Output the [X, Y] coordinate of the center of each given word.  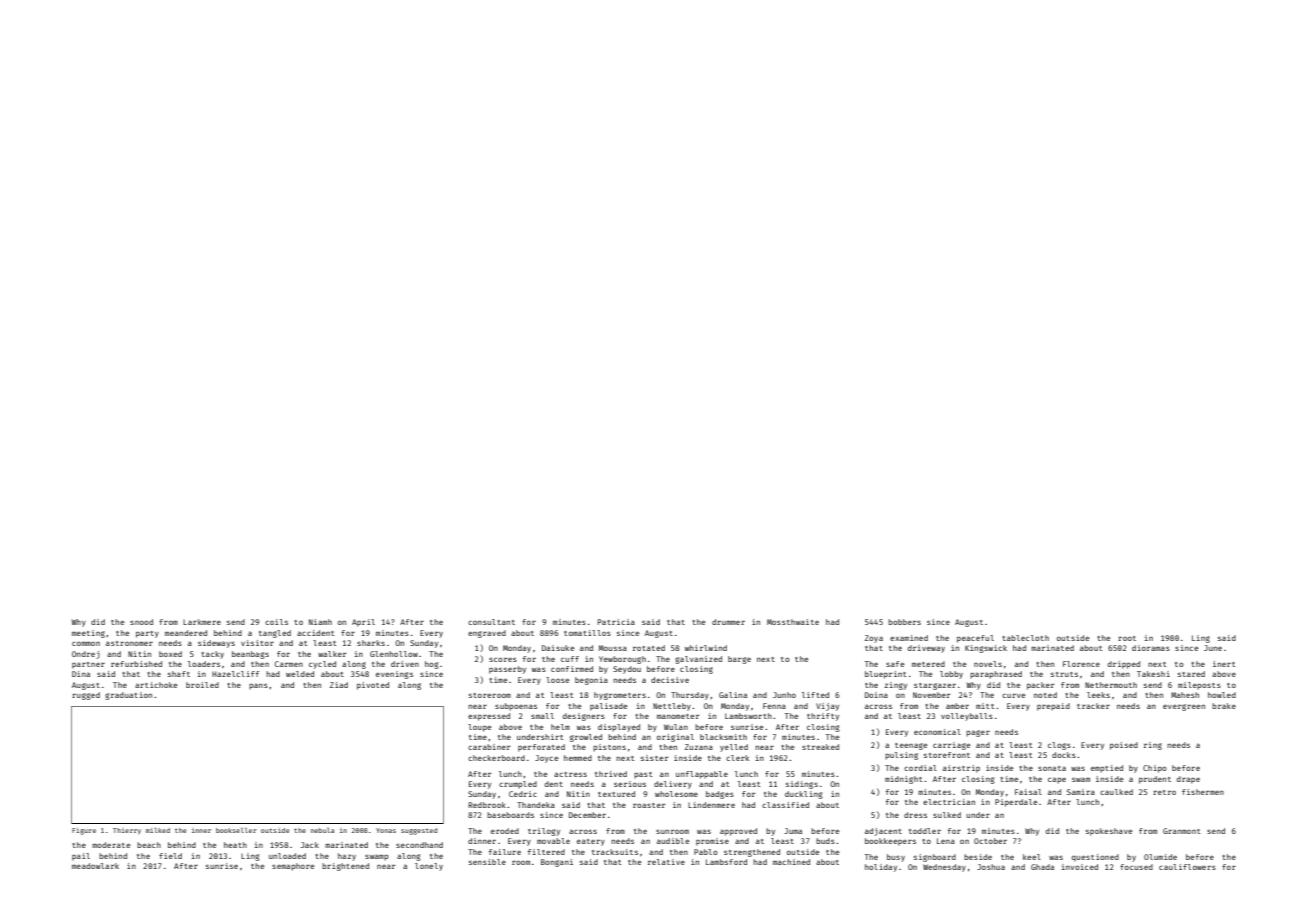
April [363, 623]
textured [616, 794]
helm [560, 727]
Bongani [557, 863]
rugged [86, 696]
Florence [1081, 664]
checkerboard [496, 758]
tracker [1093, 706]
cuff [570, 659]
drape [1188, 780]
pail [81, 857]
